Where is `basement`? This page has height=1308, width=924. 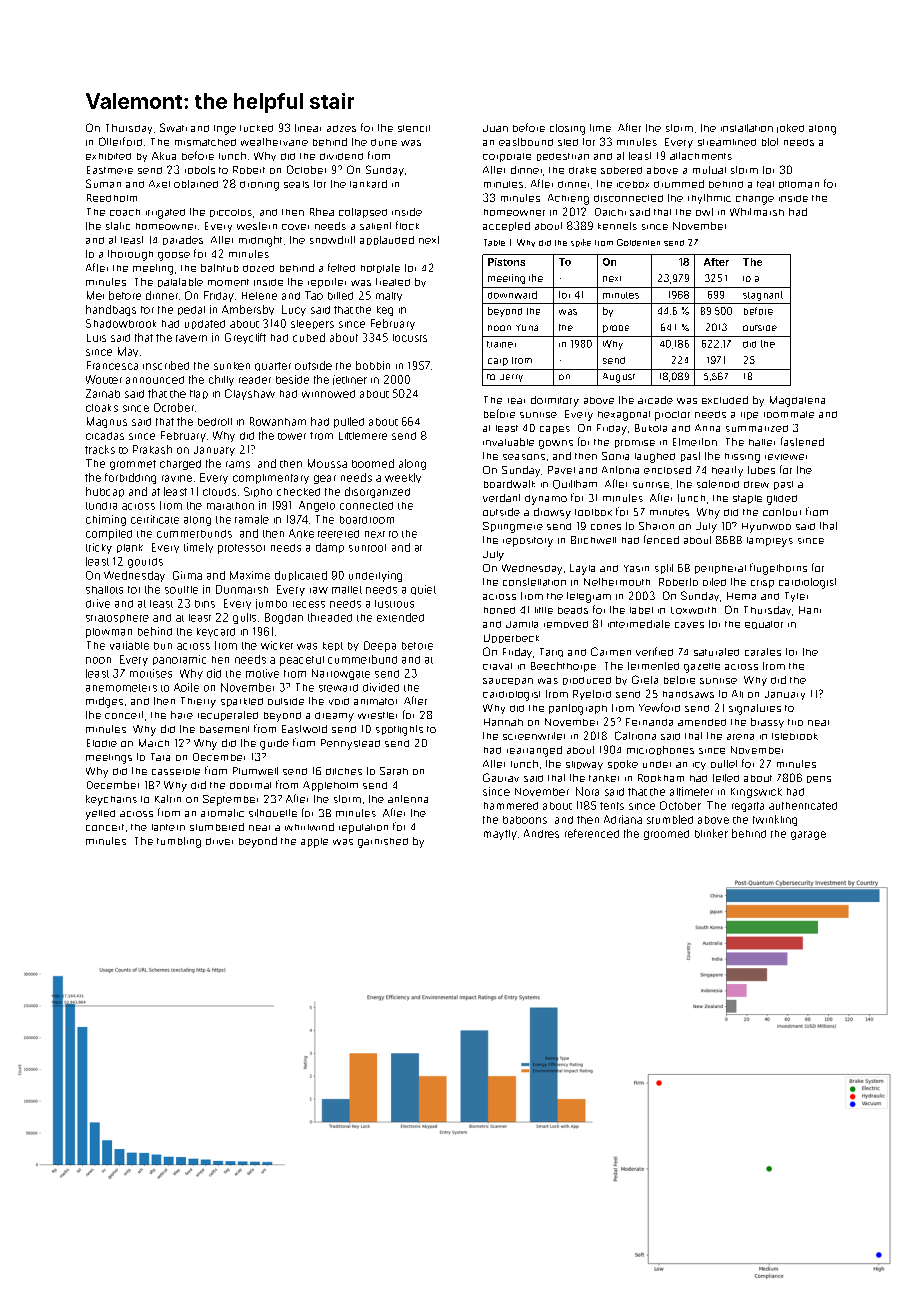
basement is located at coordinates (224, 729).
